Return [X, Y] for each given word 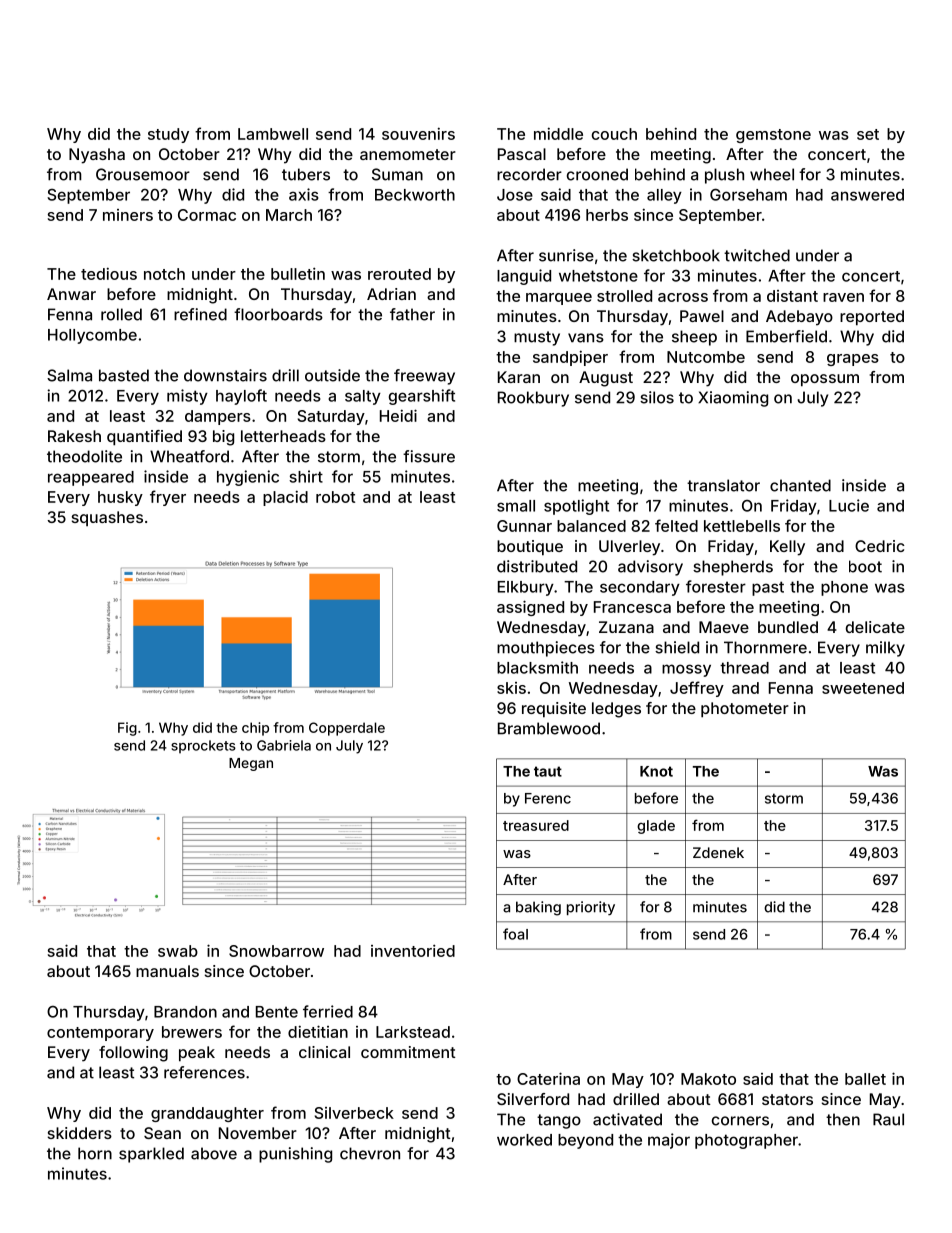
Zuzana [626, 627]
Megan [251, 764]
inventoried [413, 950]
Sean [162, 1133]
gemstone [773, 136]
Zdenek [718, 852]
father [412, 314]
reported [872, 318]
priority [591, 908]
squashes [107, 518]
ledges [616, 710]
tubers [306, 174]
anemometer [408, 154]
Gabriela [284, 745]
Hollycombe [92, 336]
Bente [277, 1012]
